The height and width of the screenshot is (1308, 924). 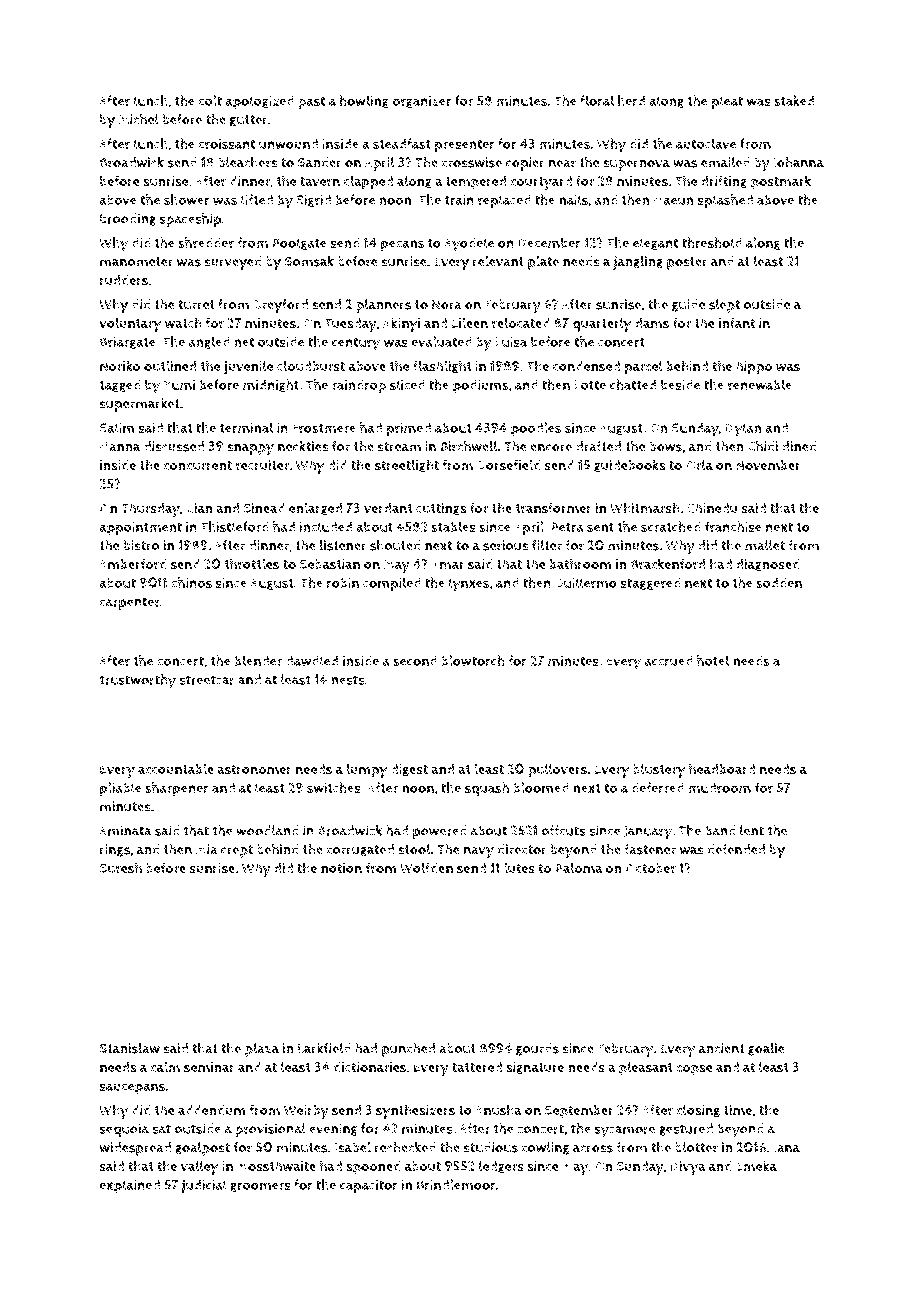 I want to click on robin, so click(x=343, y=582).
